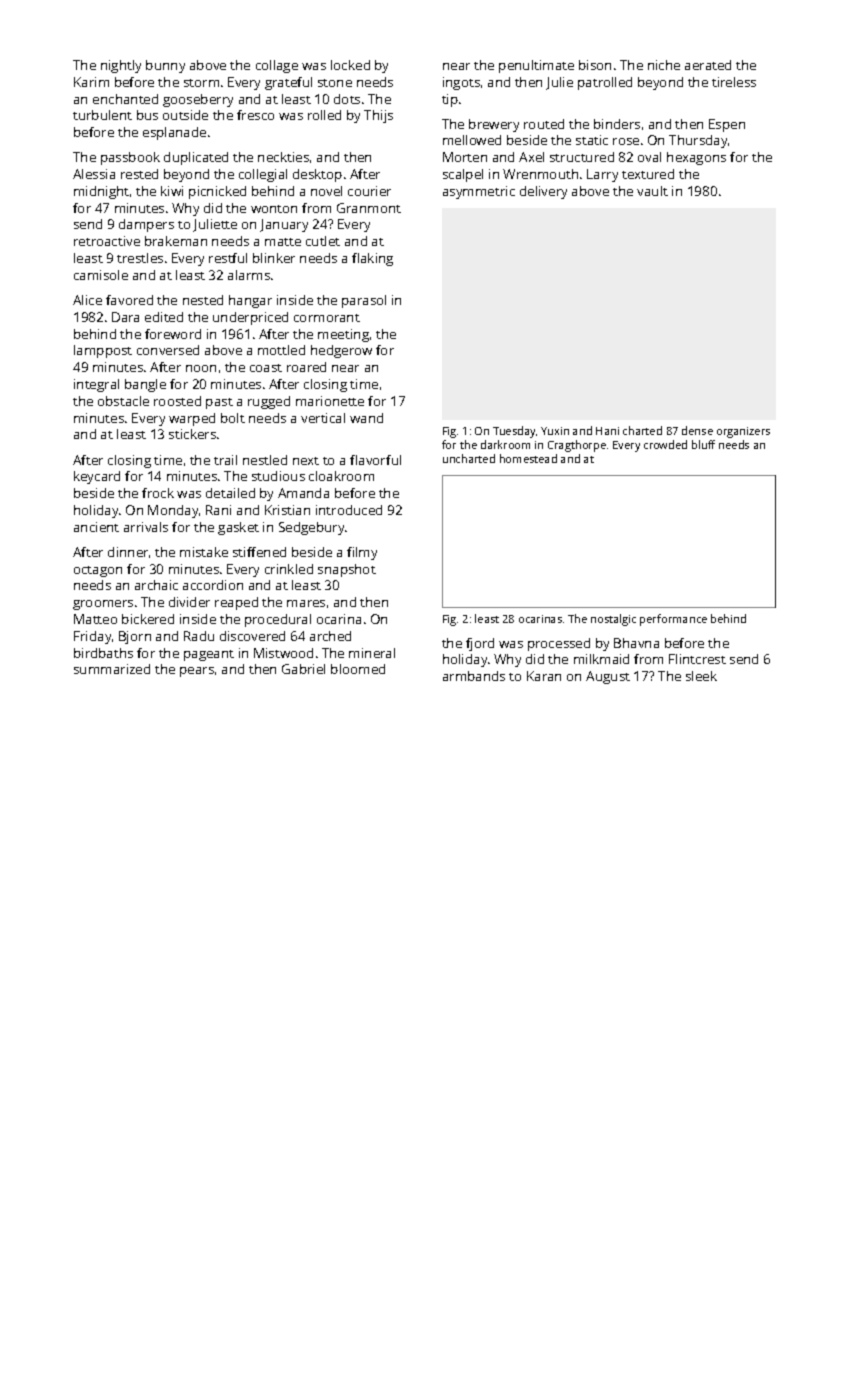 Image resolution: width=849 pixels, height=1400 pixels. What do you see at coordinates (96, 527) in the image?
I see `ancient` at bounding box center [96, 527].
